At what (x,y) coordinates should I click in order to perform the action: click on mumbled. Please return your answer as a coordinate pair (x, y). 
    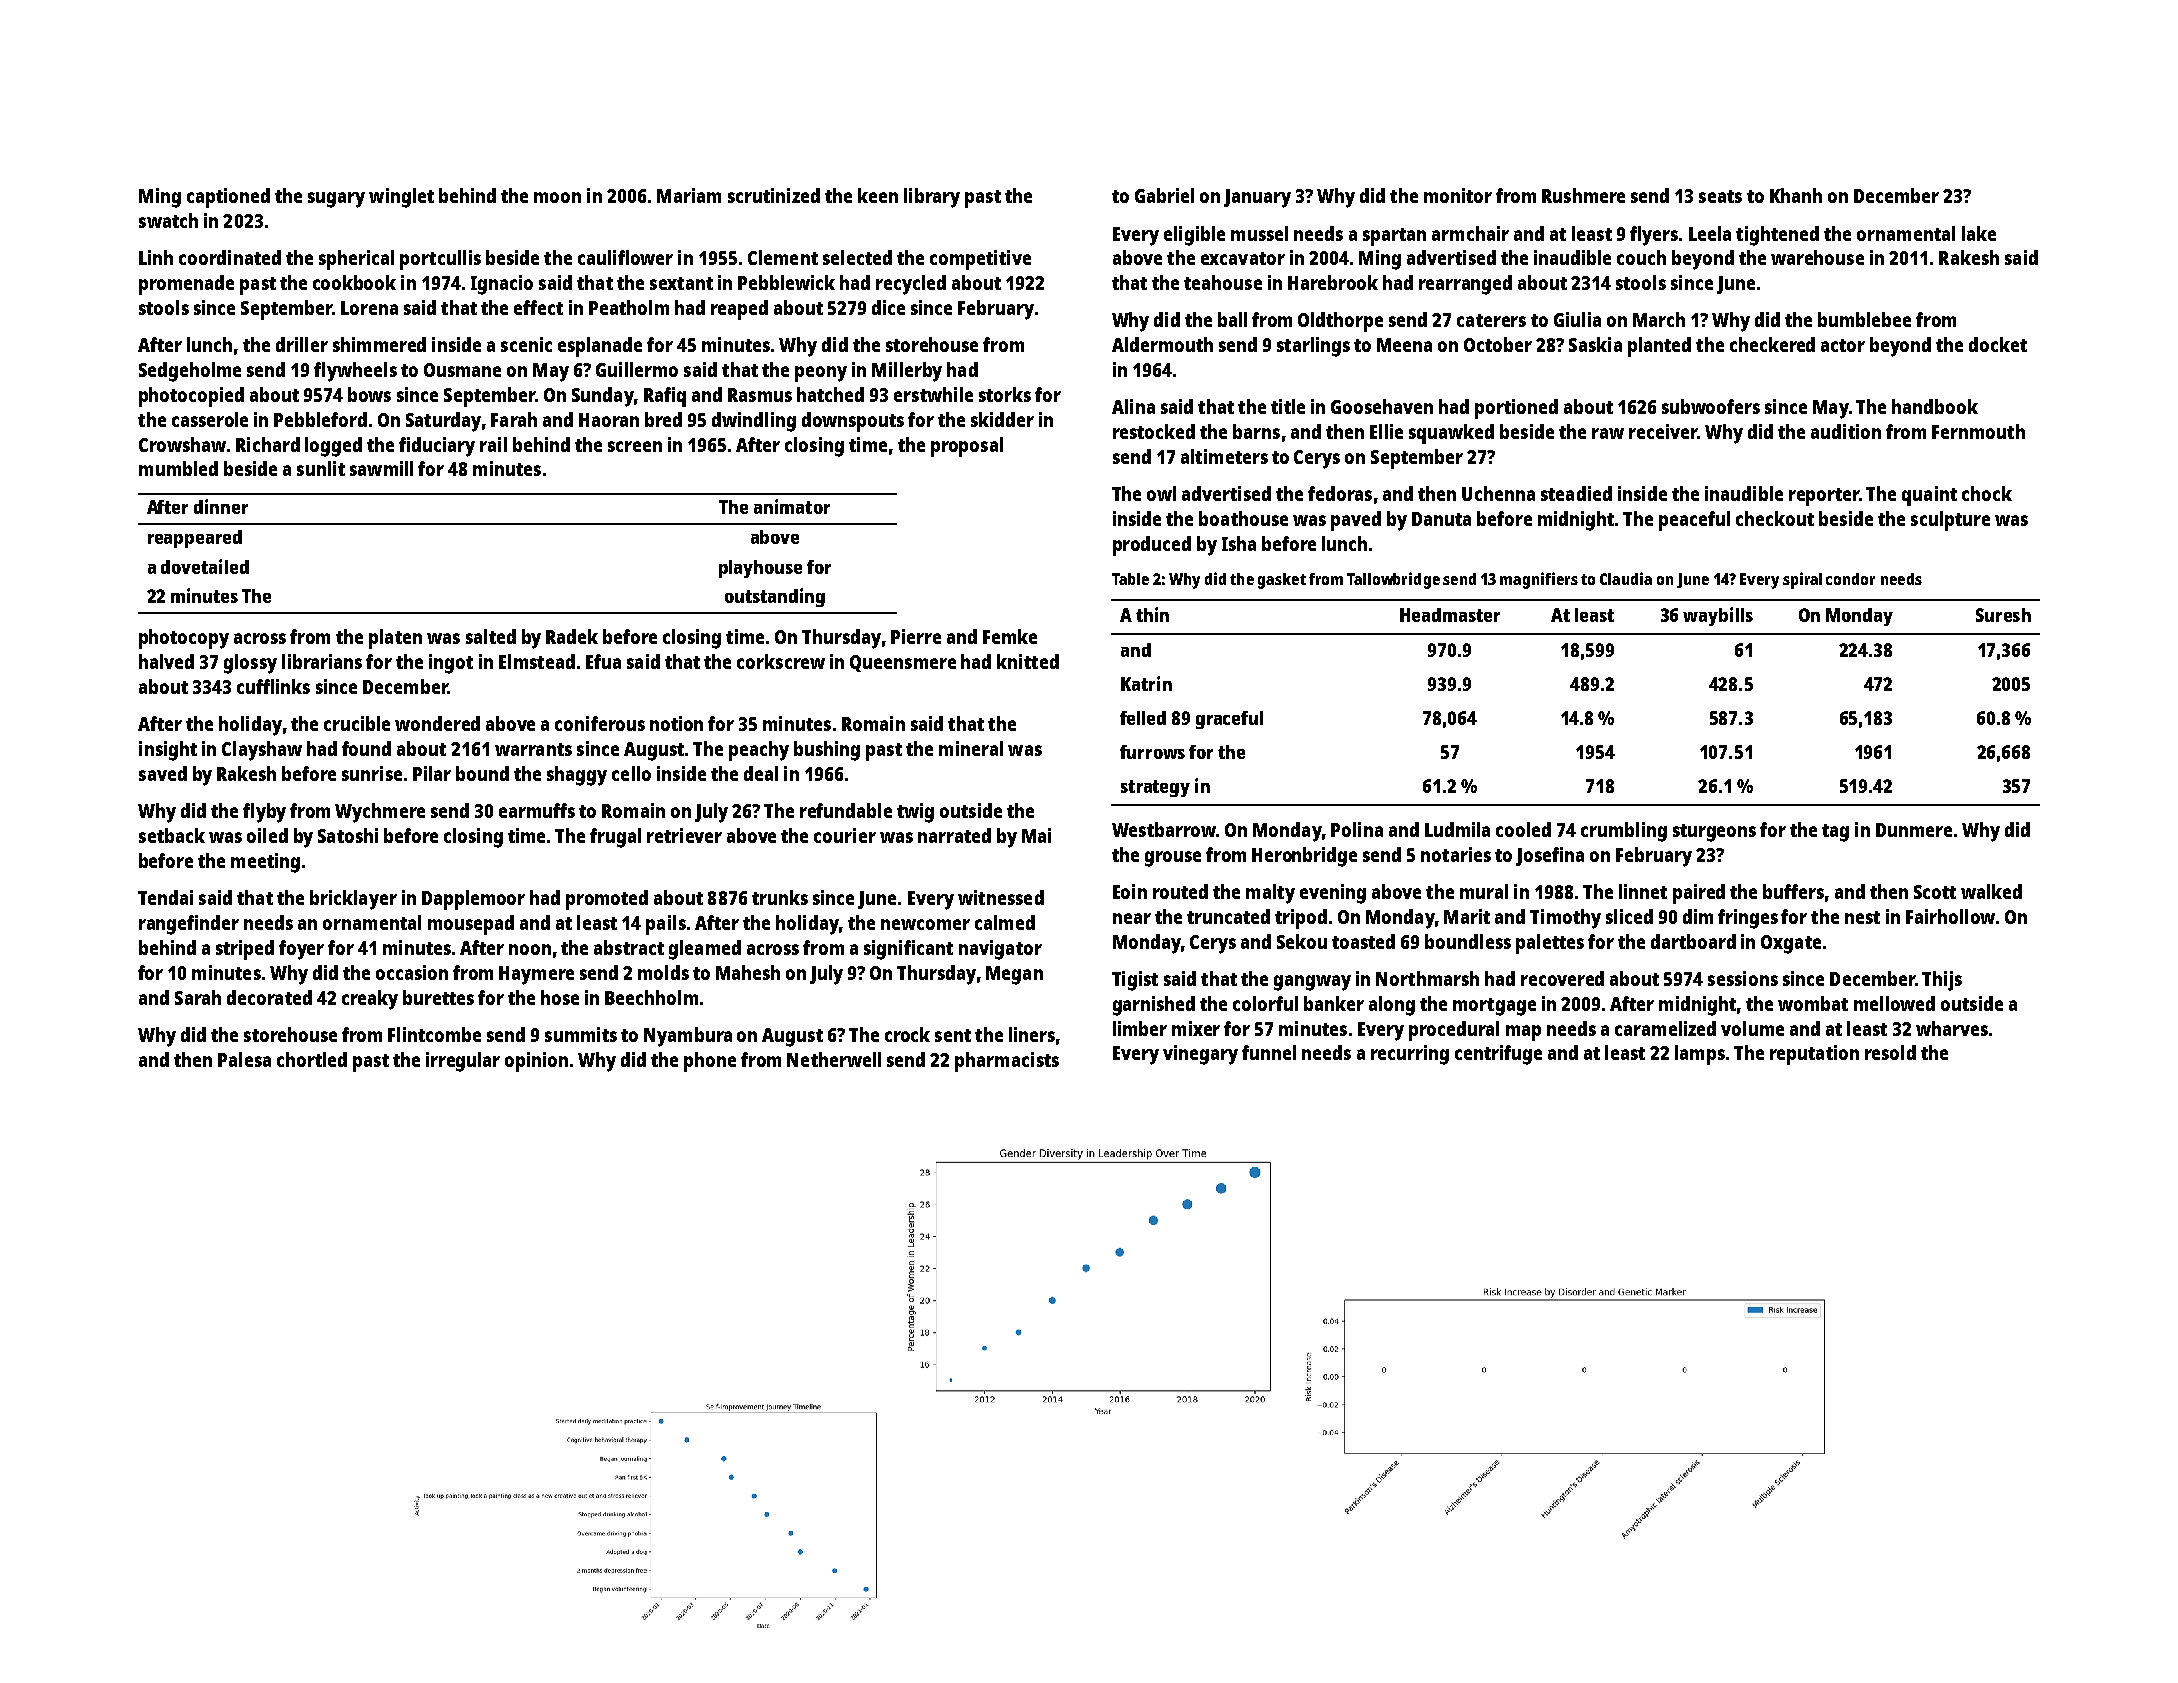
    Looking at the image, I should click on (178, 468).
